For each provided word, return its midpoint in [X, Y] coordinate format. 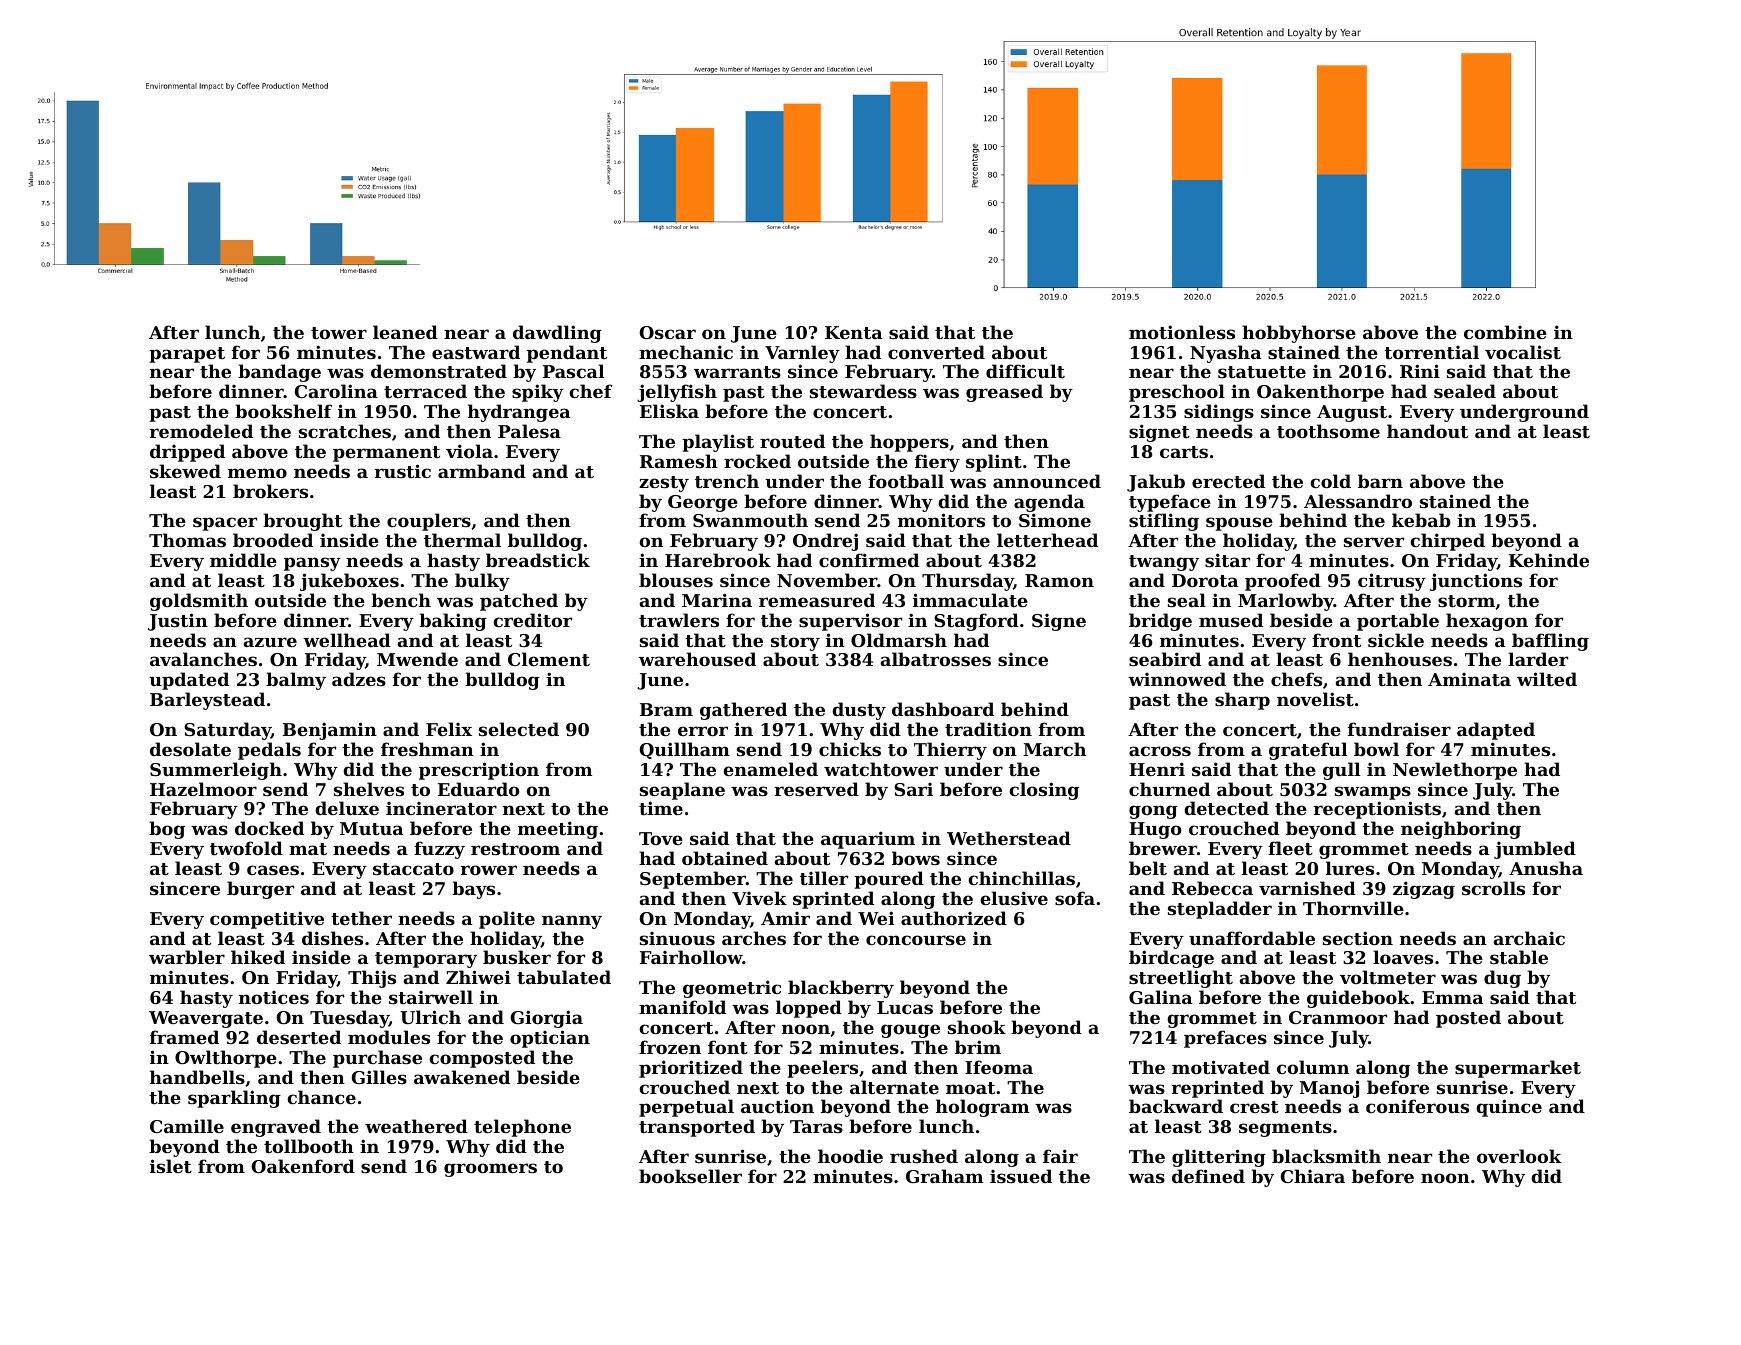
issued [1021, 1176]
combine [1505, 332]
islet [171, 1166]
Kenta [853, 332]
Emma [1452, 997]
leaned [405, 332]
